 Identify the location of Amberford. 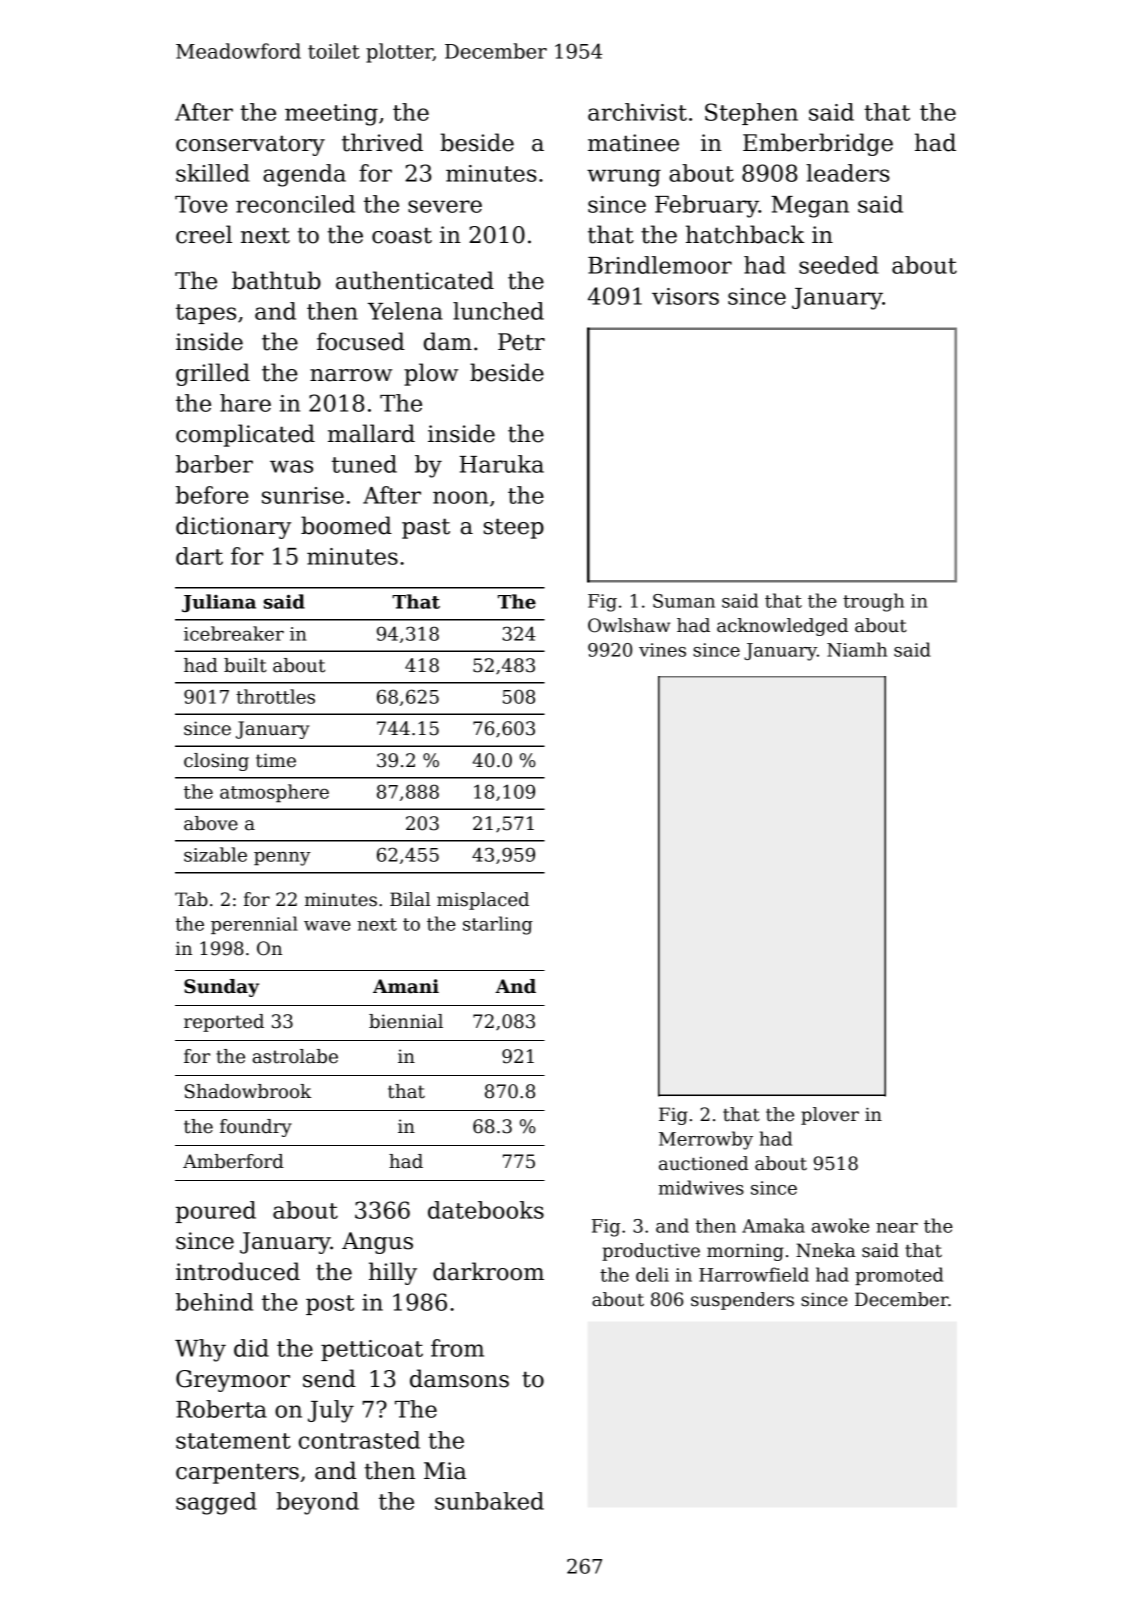
(233, 1161).
